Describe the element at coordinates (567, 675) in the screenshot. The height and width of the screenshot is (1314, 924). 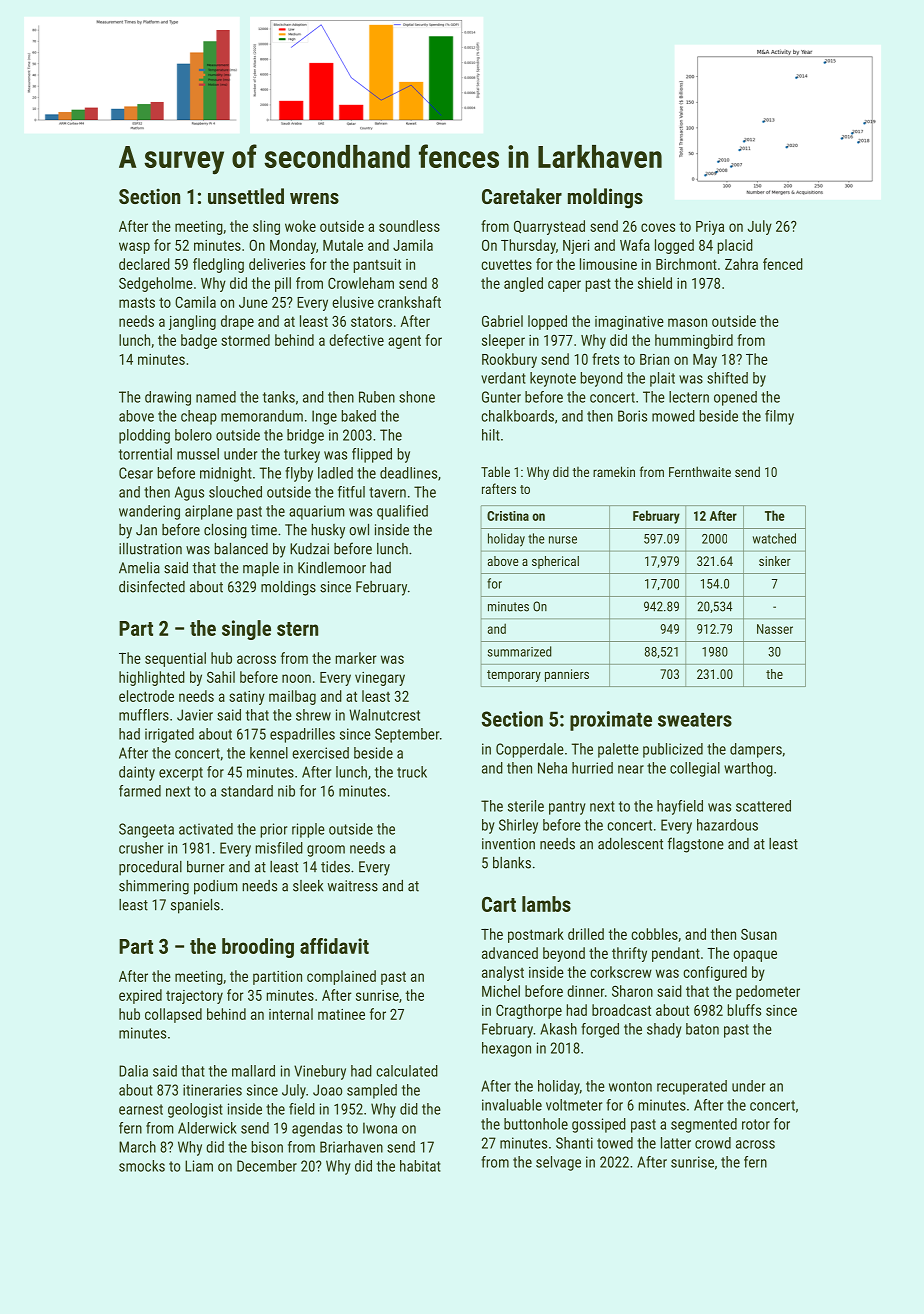
I see `panniers` at that location.
